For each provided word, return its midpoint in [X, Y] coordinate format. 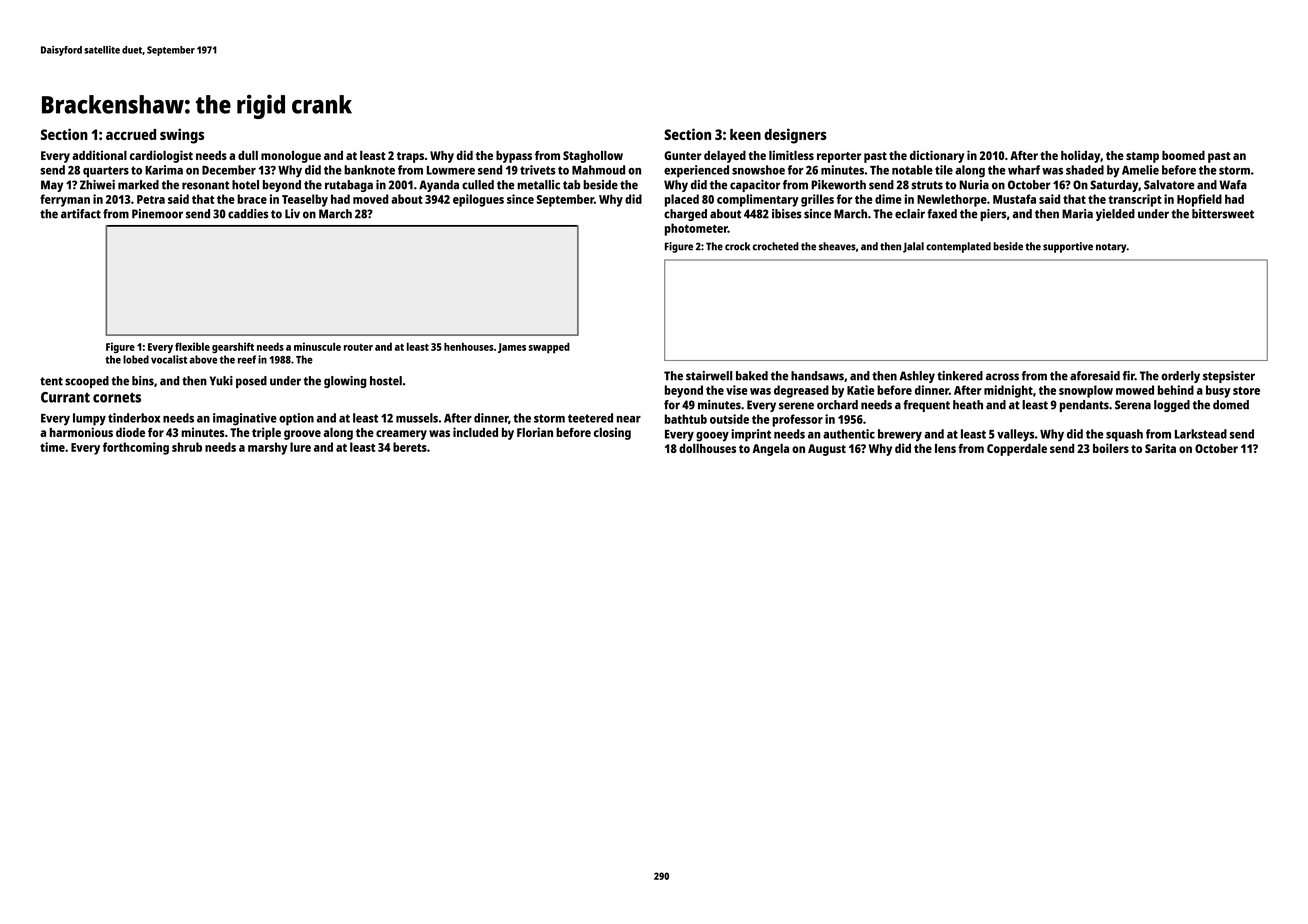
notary [1111, 248]
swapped [549, 347]
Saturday [1114, 186]
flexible [192, 346]
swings [182, 136]
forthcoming [136, 448]
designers [795, 136]
